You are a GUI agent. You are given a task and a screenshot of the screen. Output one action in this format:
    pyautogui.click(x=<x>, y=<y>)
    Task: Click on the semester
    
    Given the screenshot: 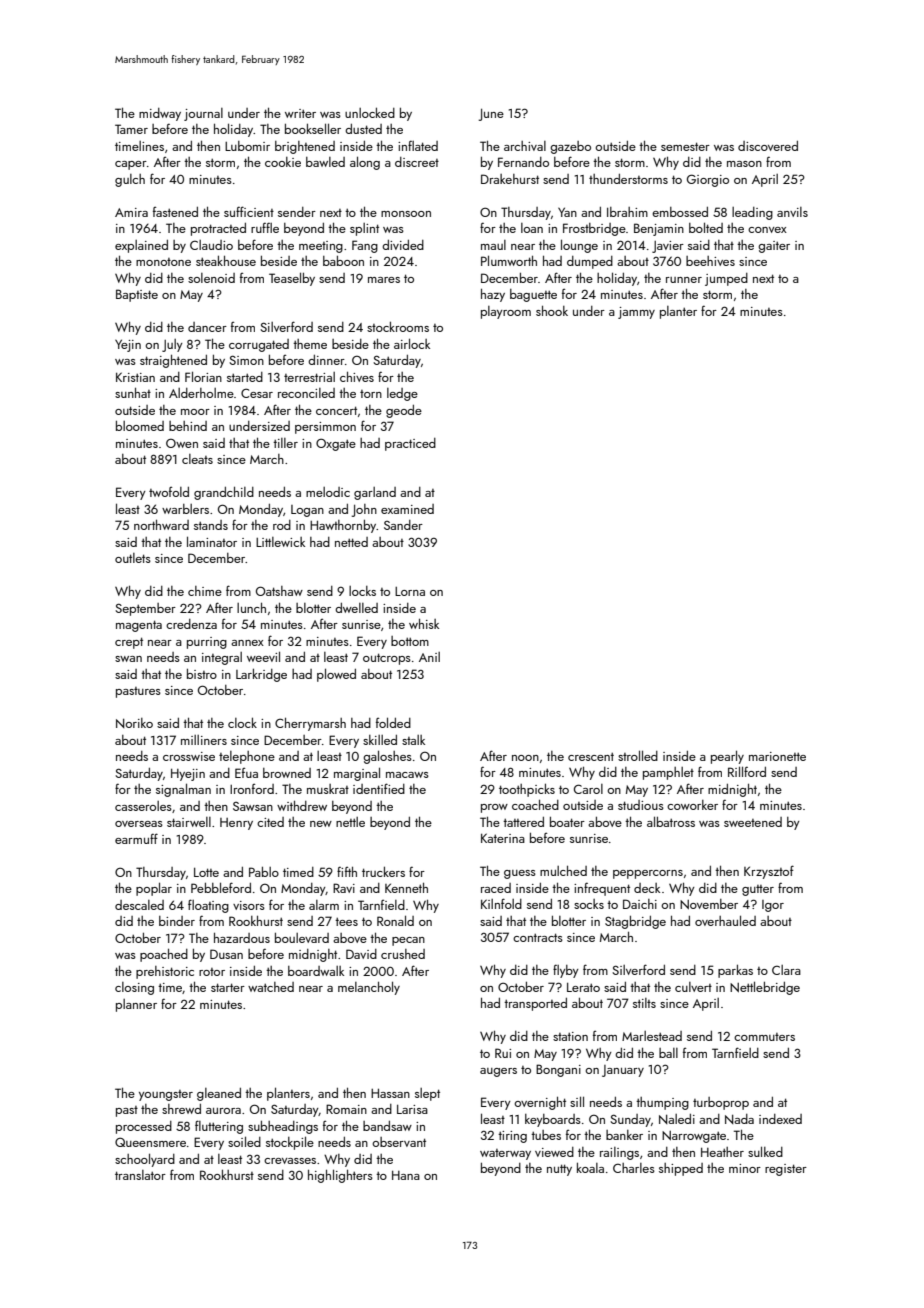 What is the action you would take?
    pyautogui.click(x=685, y=146)
